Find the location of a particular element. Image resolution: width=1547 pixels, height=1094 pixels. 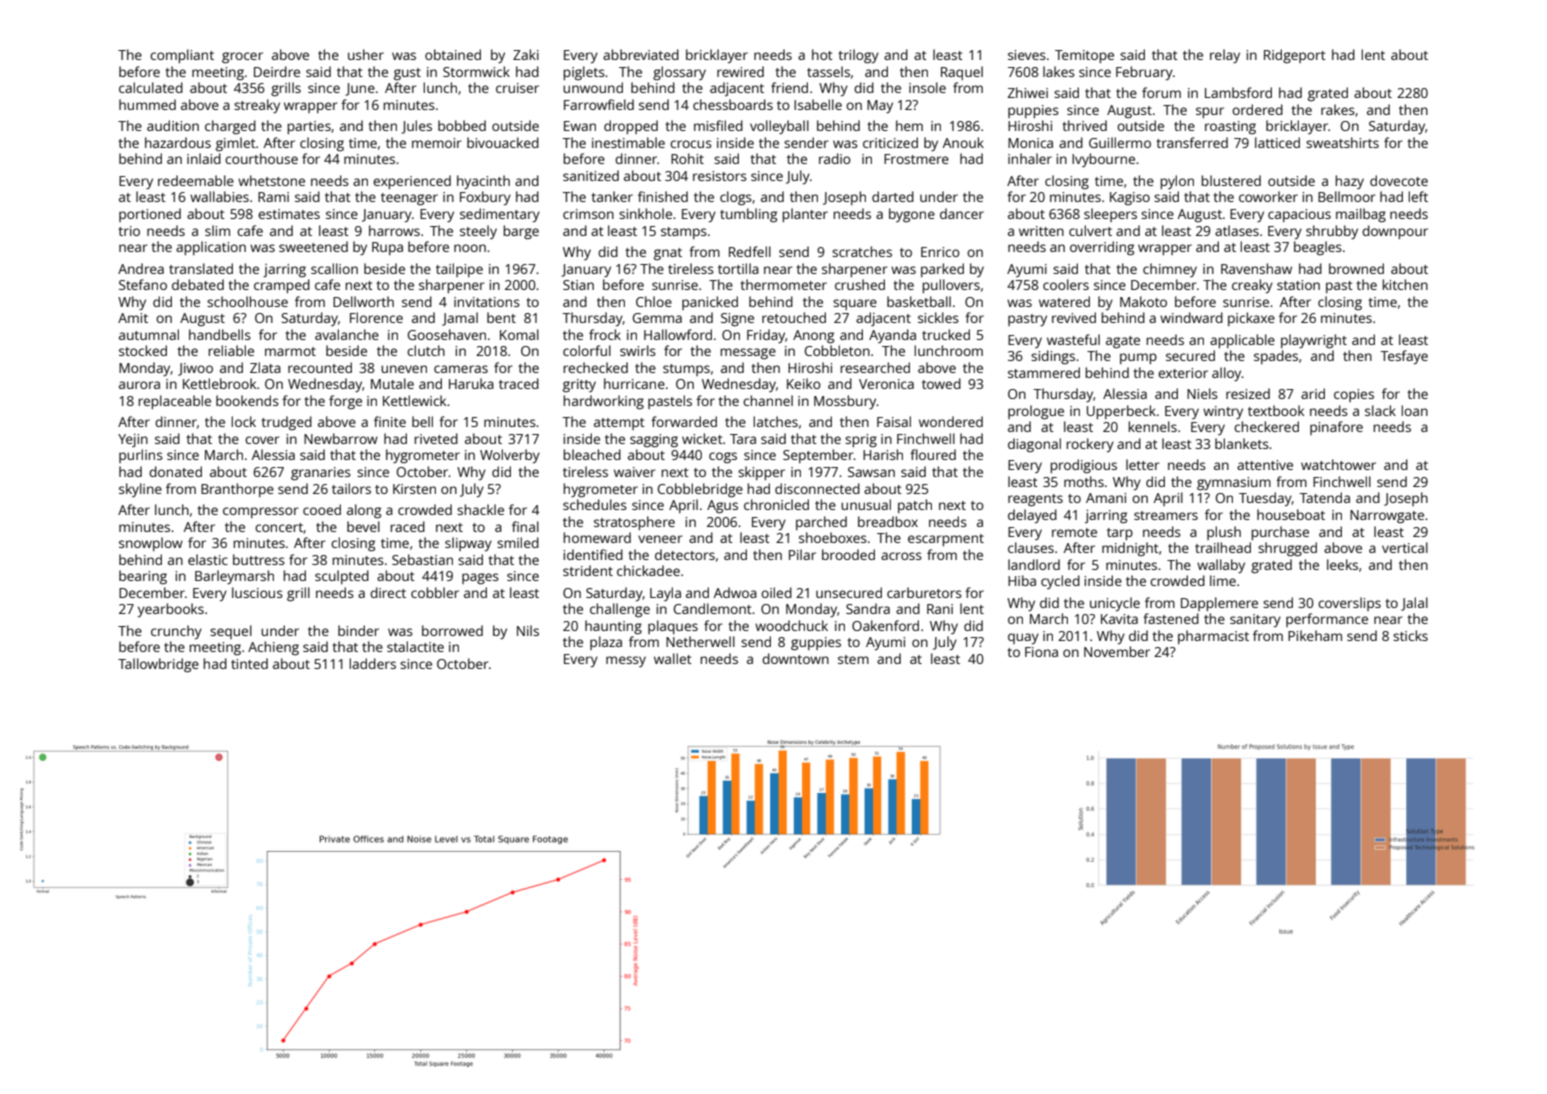

beagles is located at coordinates (1318, 248).
